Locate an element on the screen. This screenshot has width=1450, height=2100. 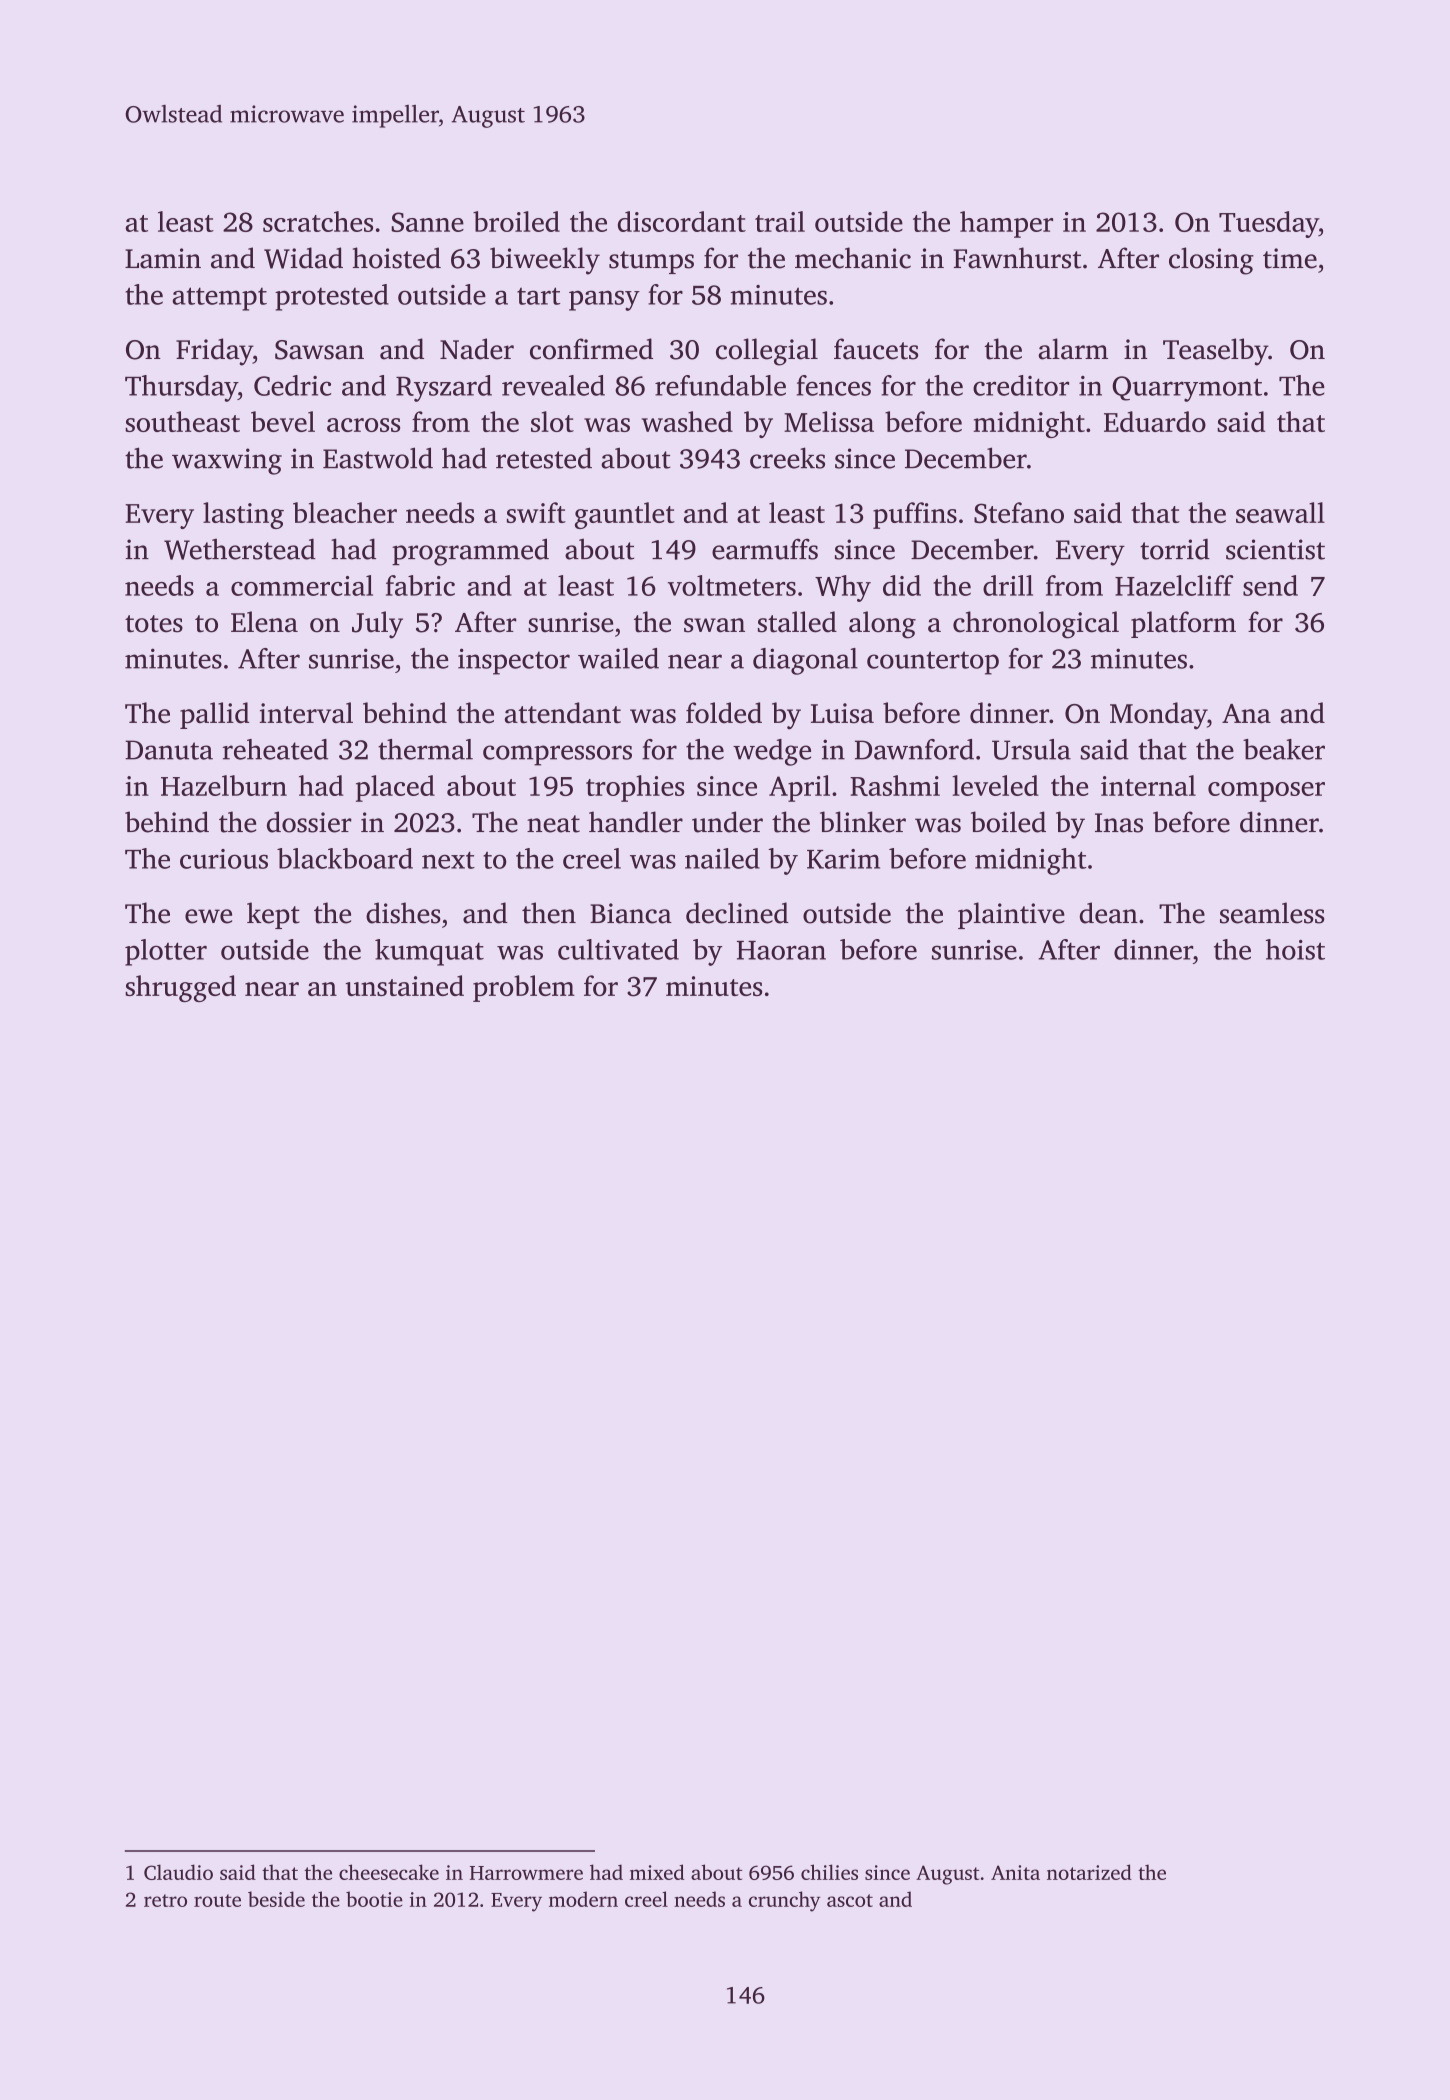
seamless is located at coordinates (1272, 913).
